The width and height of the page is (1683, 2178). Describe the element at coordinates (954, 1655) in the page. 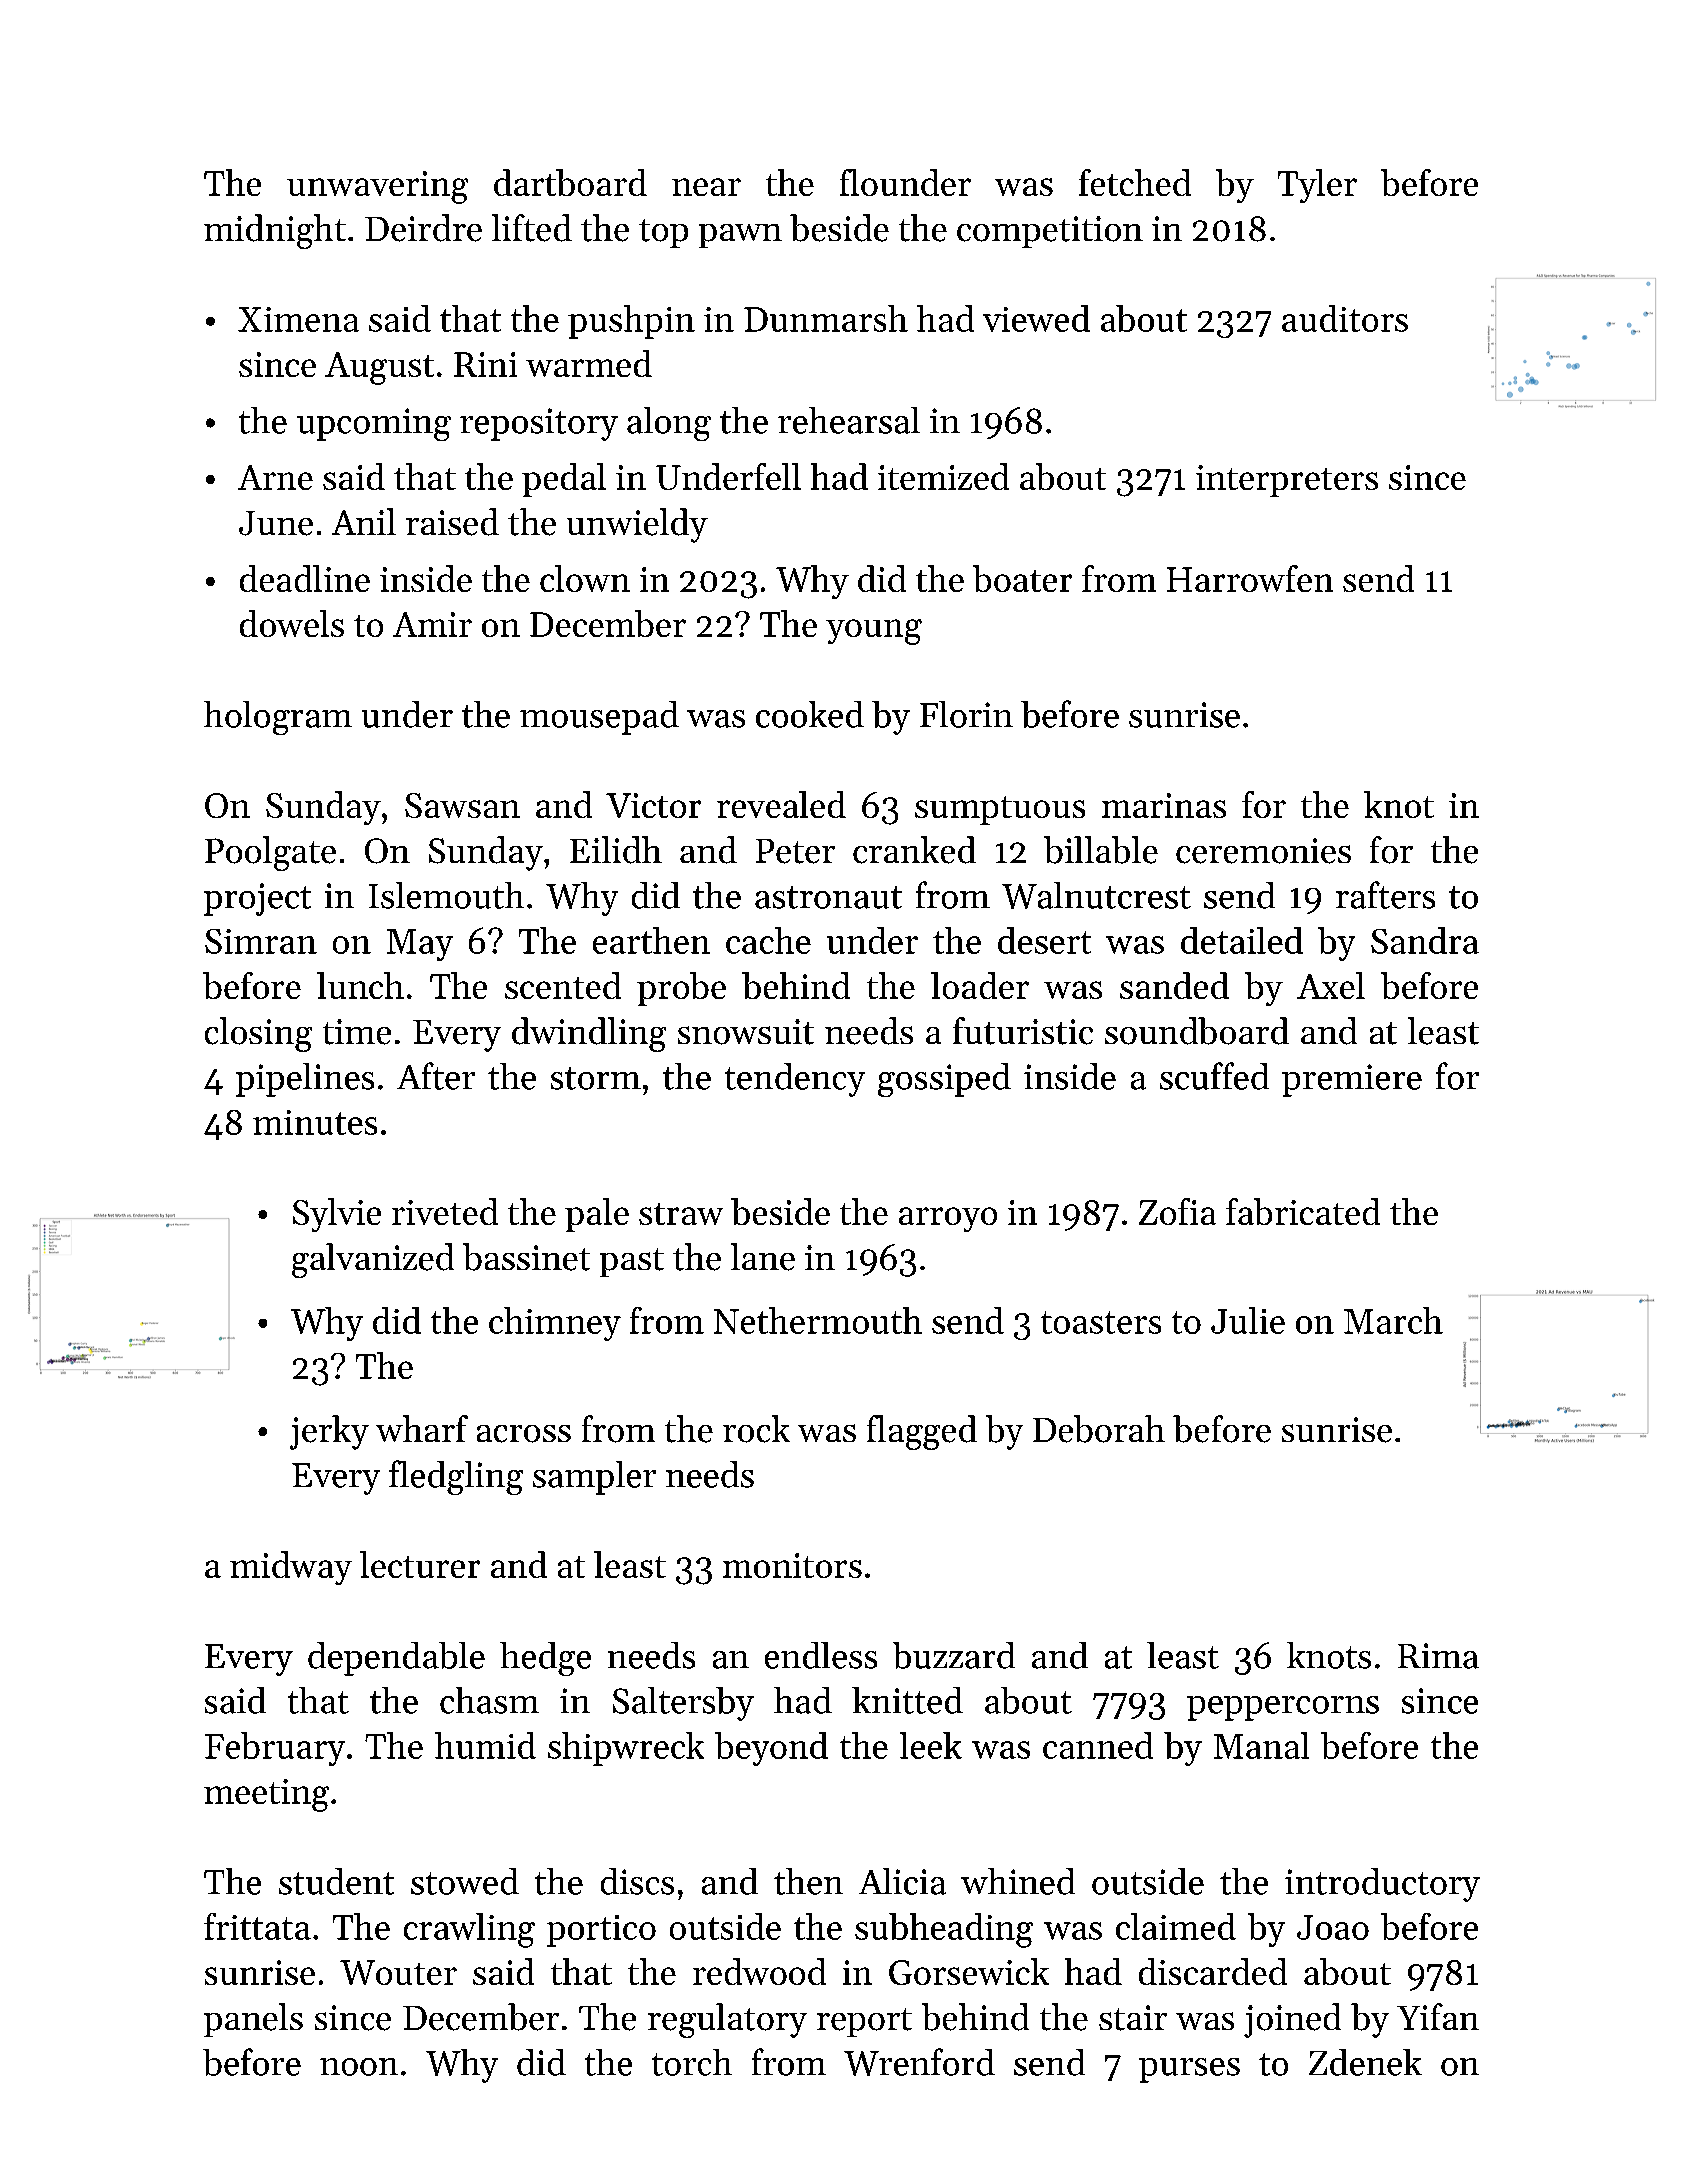

I see `buzzard` at that location.
